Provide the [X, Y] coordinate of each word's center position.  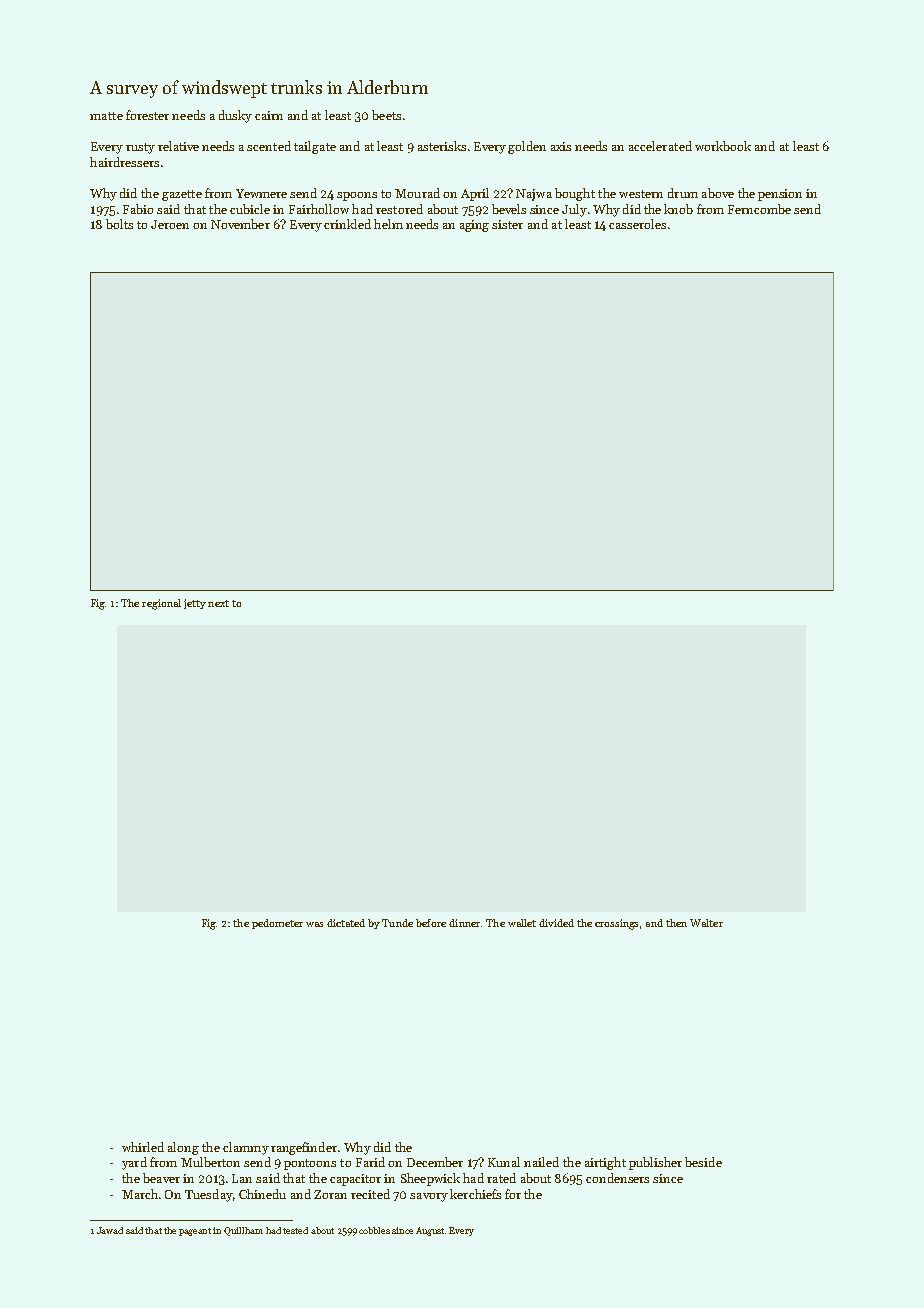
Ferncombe [759, 209]
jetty [195, 604]
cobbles [374, 1230]
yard [134, 1163]
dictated [346, 923]
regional [161, 604]
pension [780, 195]
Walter [706, 923]
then [676, 923]
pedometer [277, 924]
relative [178, 146]
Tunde [397, 923]
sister [507, 224]
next [218, 603]
